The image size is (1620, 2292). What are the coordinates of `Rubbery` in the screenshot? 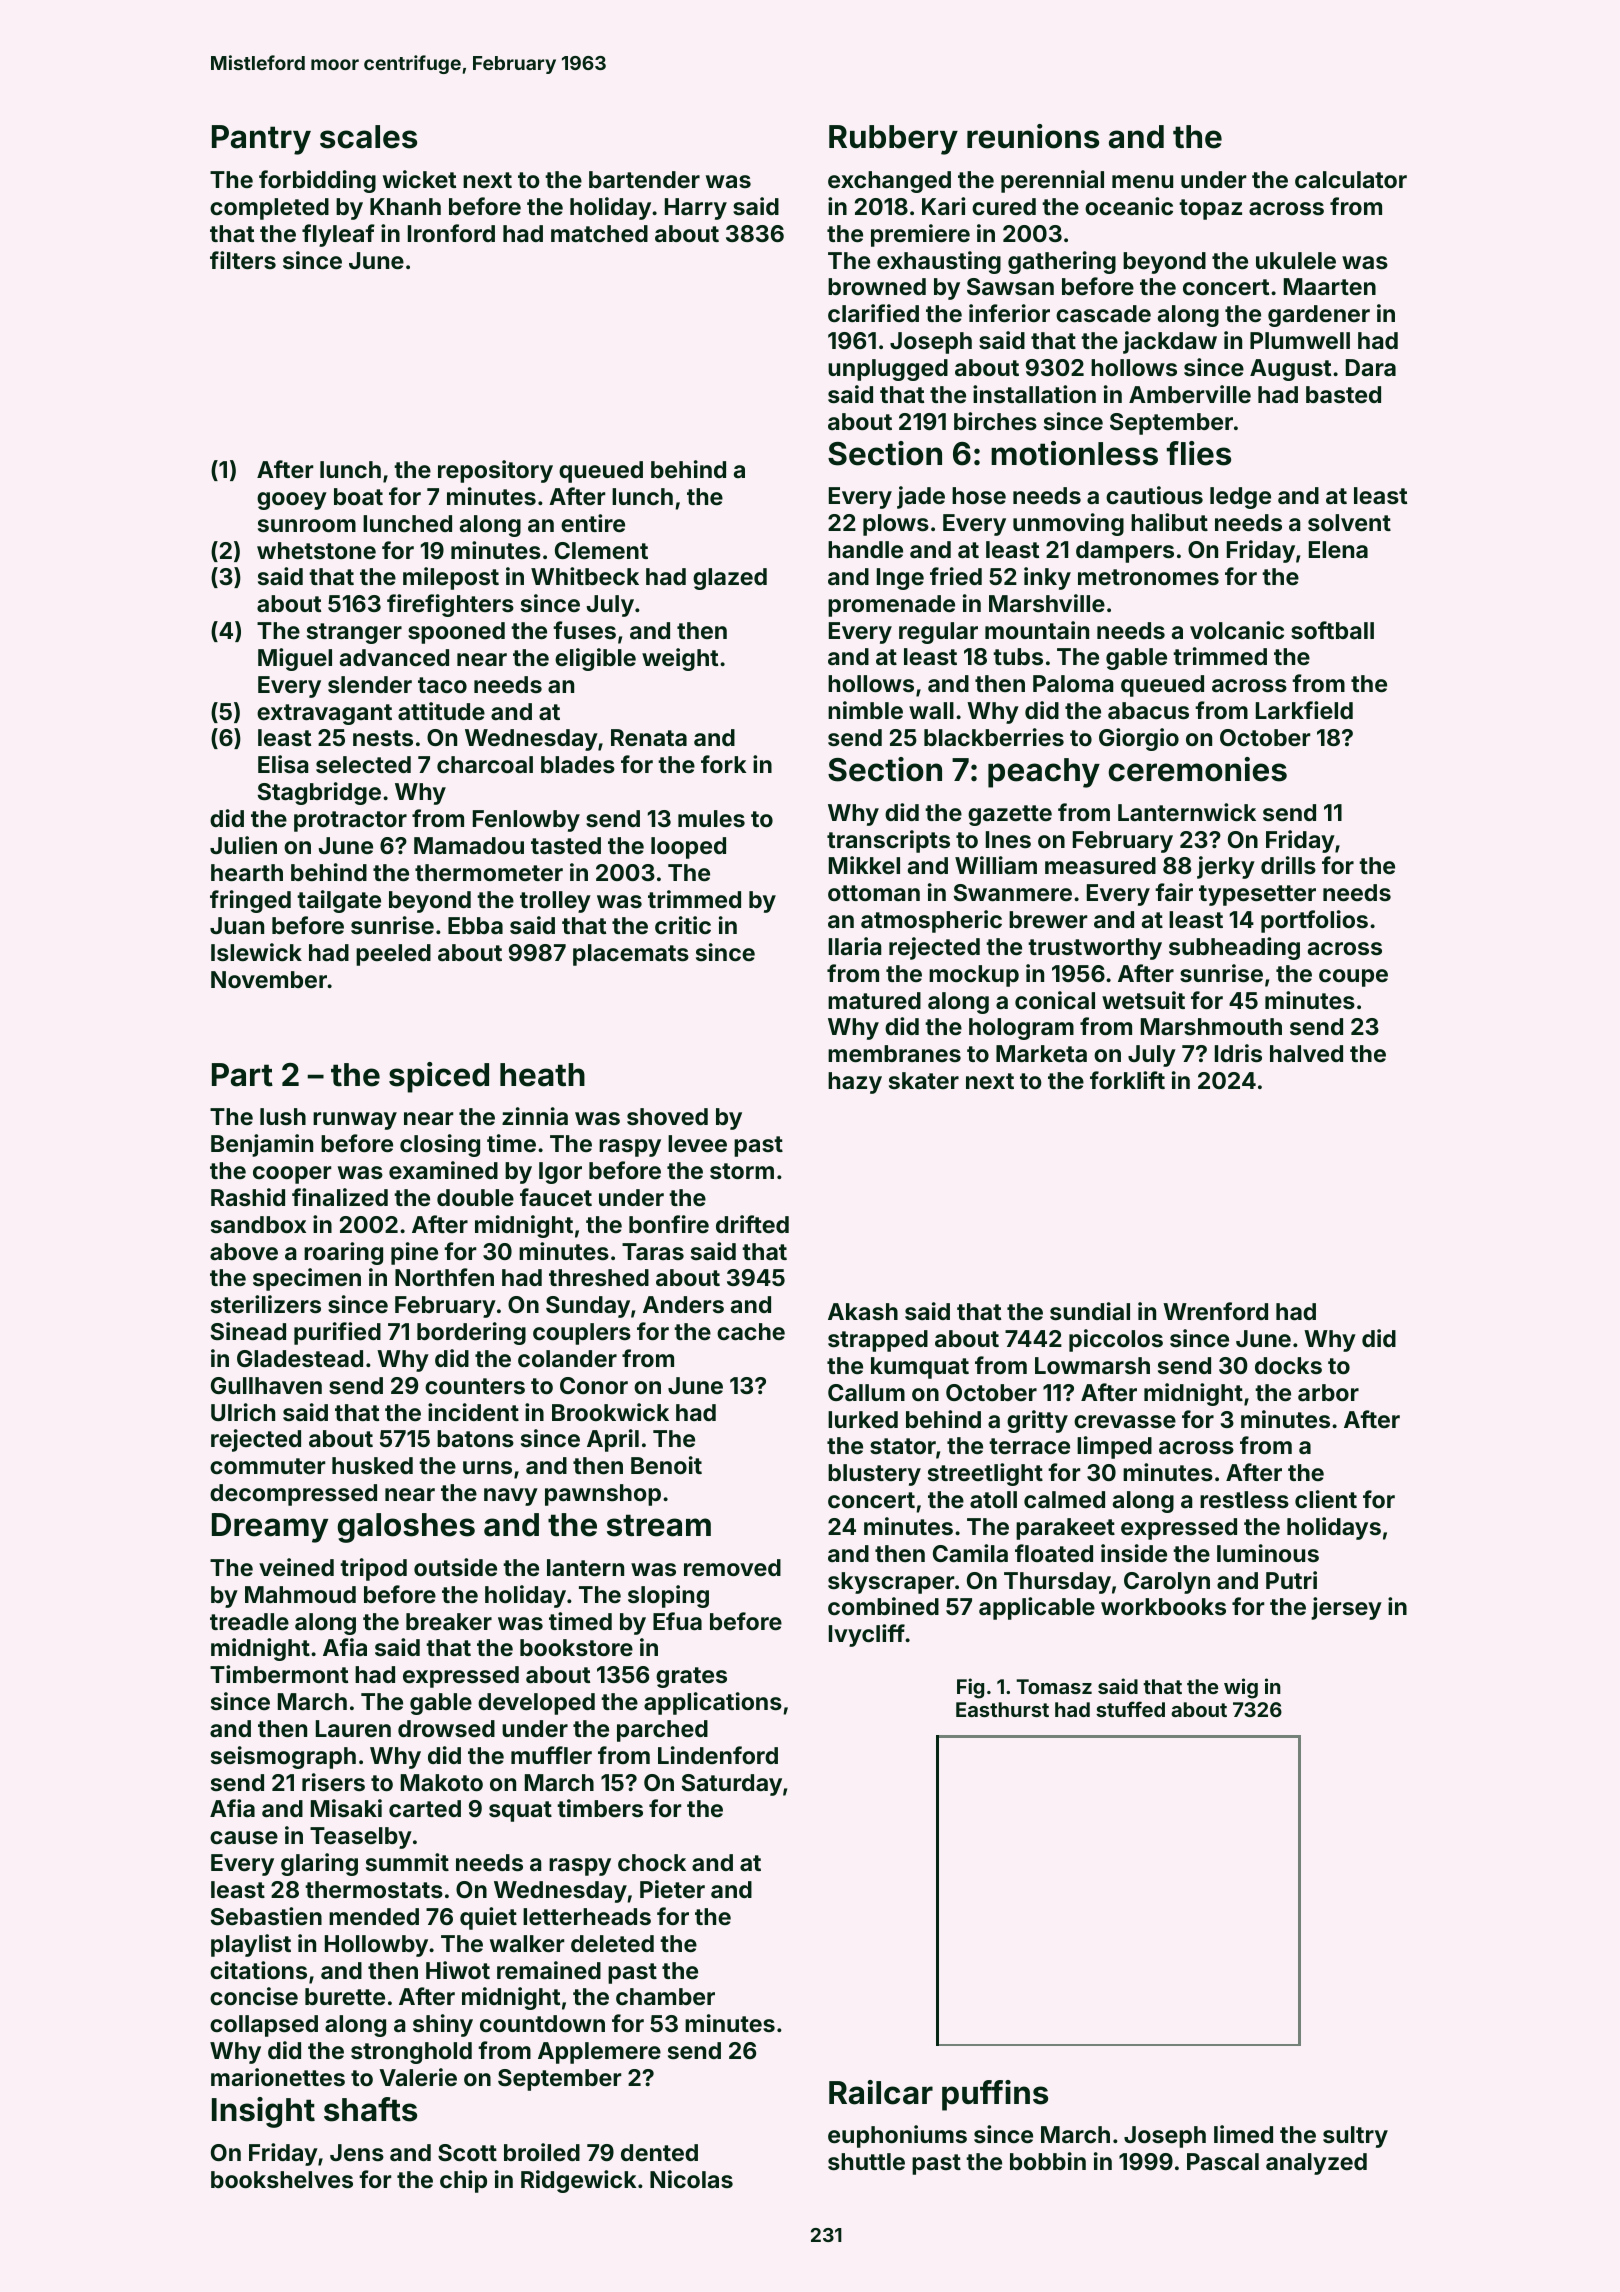 It's located at (893, 140).
